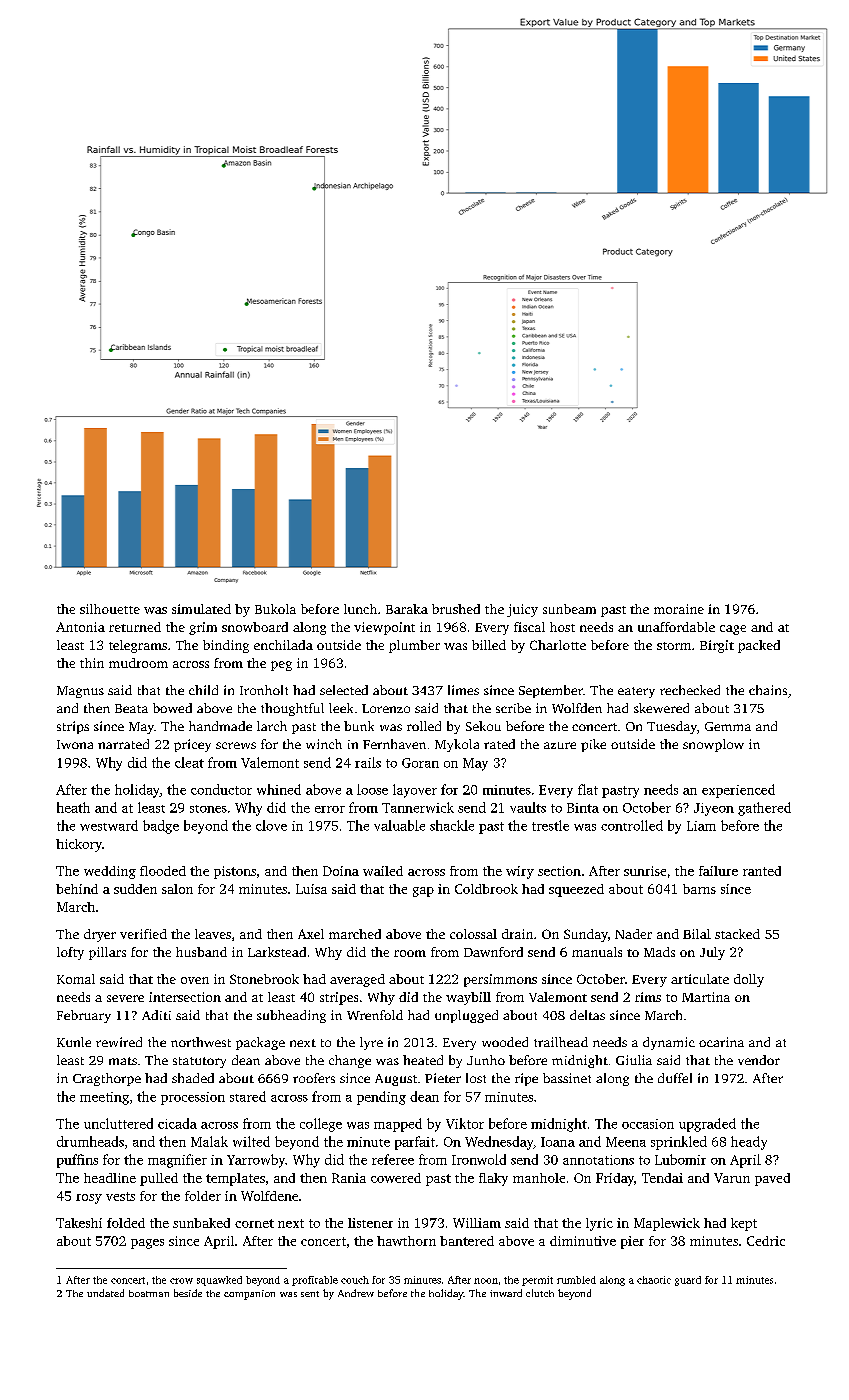  What do you see at coordinates (659, 952) in the page?
I see `Mads` at bounding box center [659, 952].
